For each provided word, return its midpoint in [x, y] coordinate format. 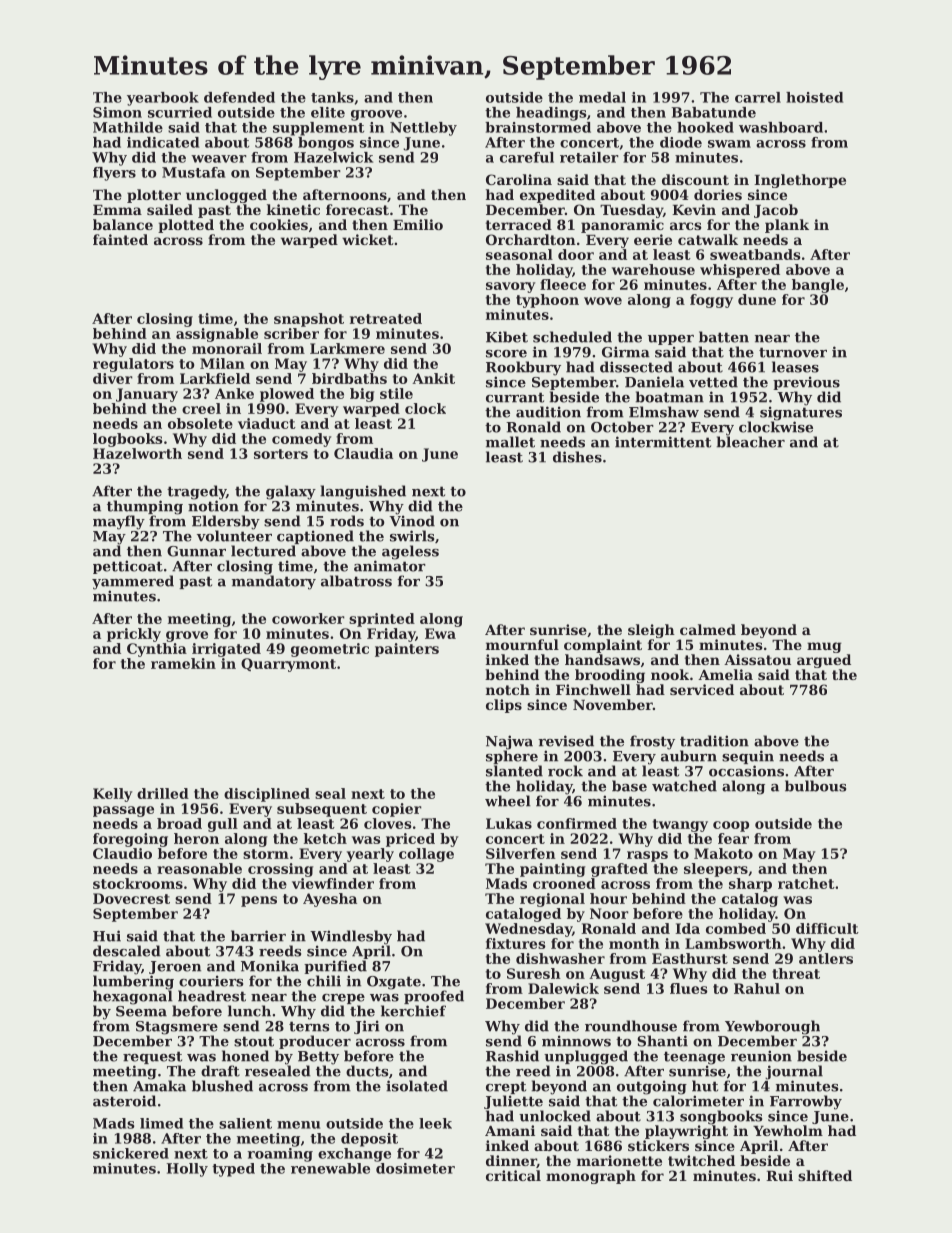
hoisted [814, 97]
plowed [287, 395]
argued [824, 661]
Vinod [412, 521]
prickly [134, 635]
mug [824, 647]
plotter [154, 196]
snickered [131, 1153]
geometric [330, 650]
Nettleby [423, 129]
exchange [354, 1155]
